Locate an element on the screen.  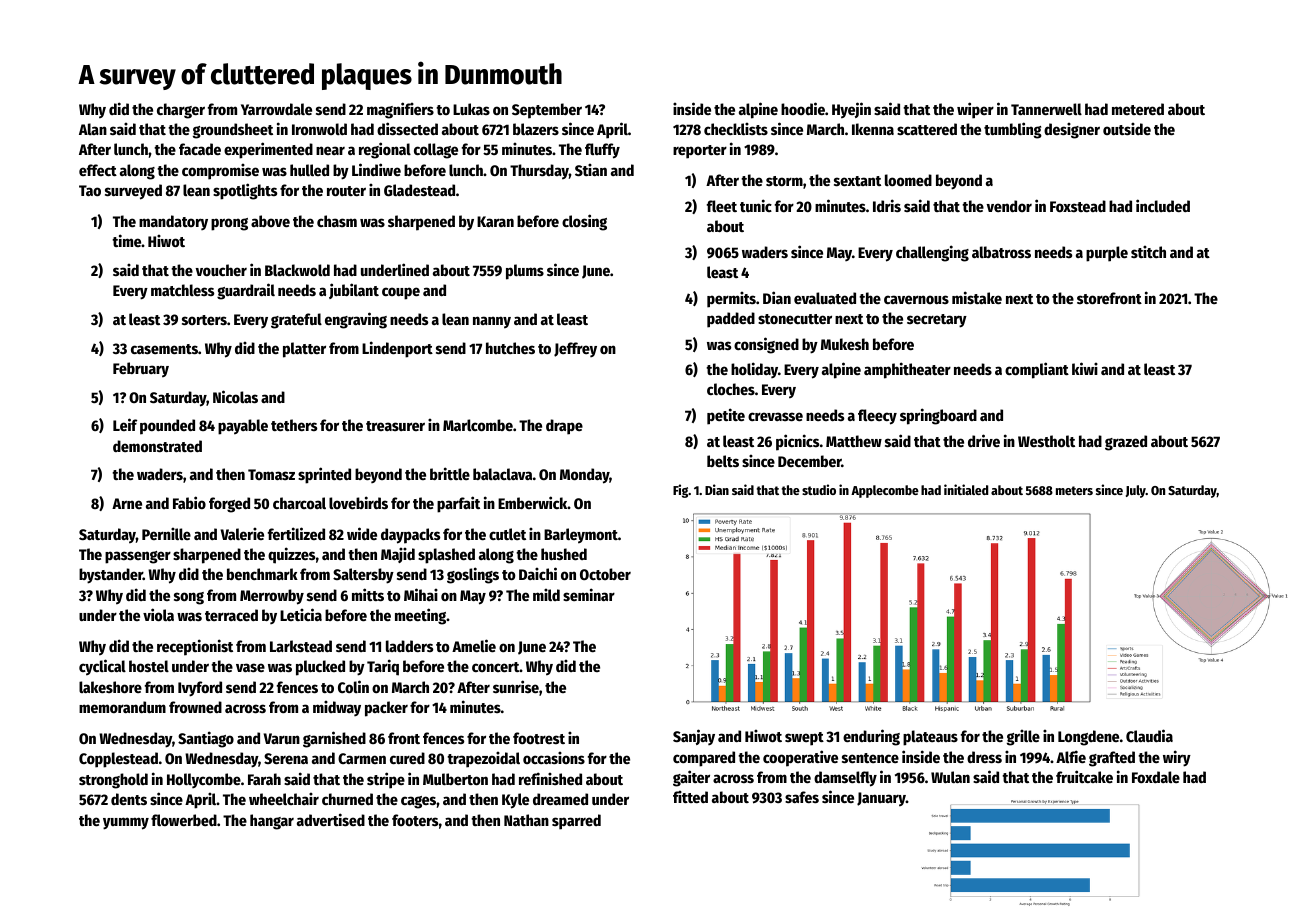
tumbling is located at coordinates (1013, 130).
